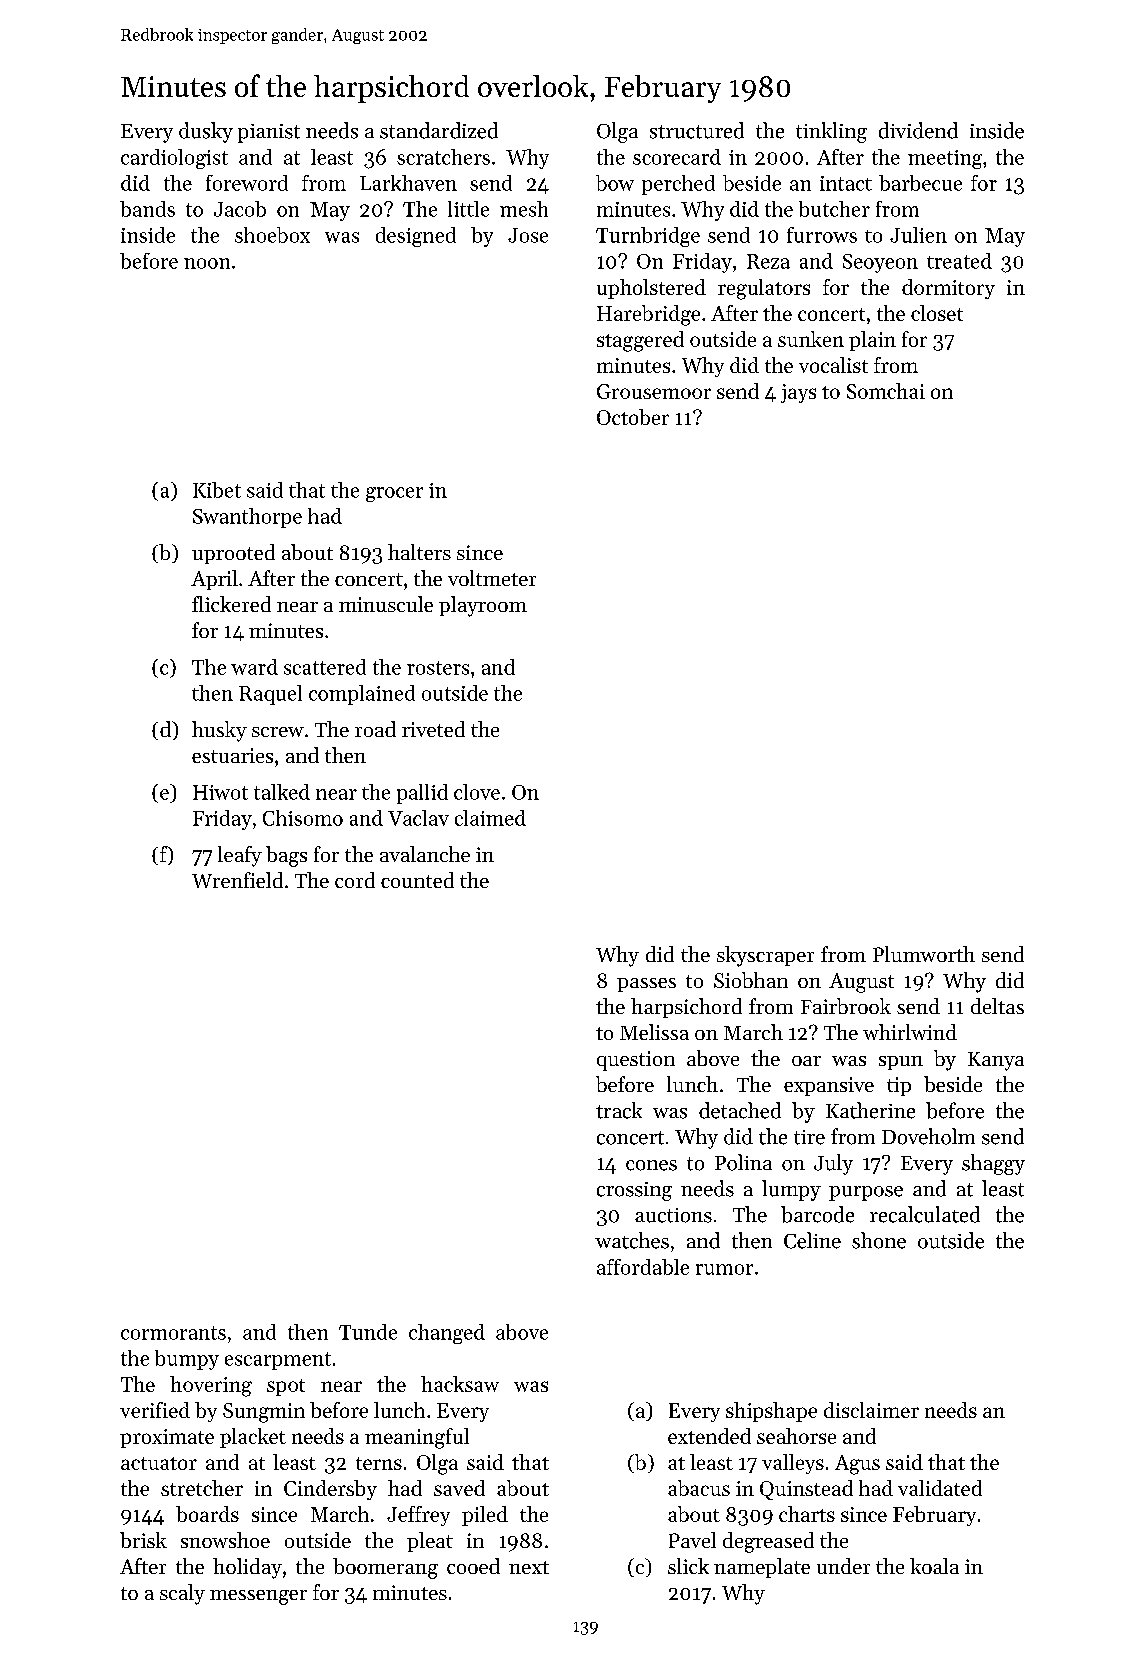 The width and height of the image is (1145, 1658). What do you see at coordinates (993, 1164) in the image?
I see `shaggy` at bounding box center [993, 1164].
